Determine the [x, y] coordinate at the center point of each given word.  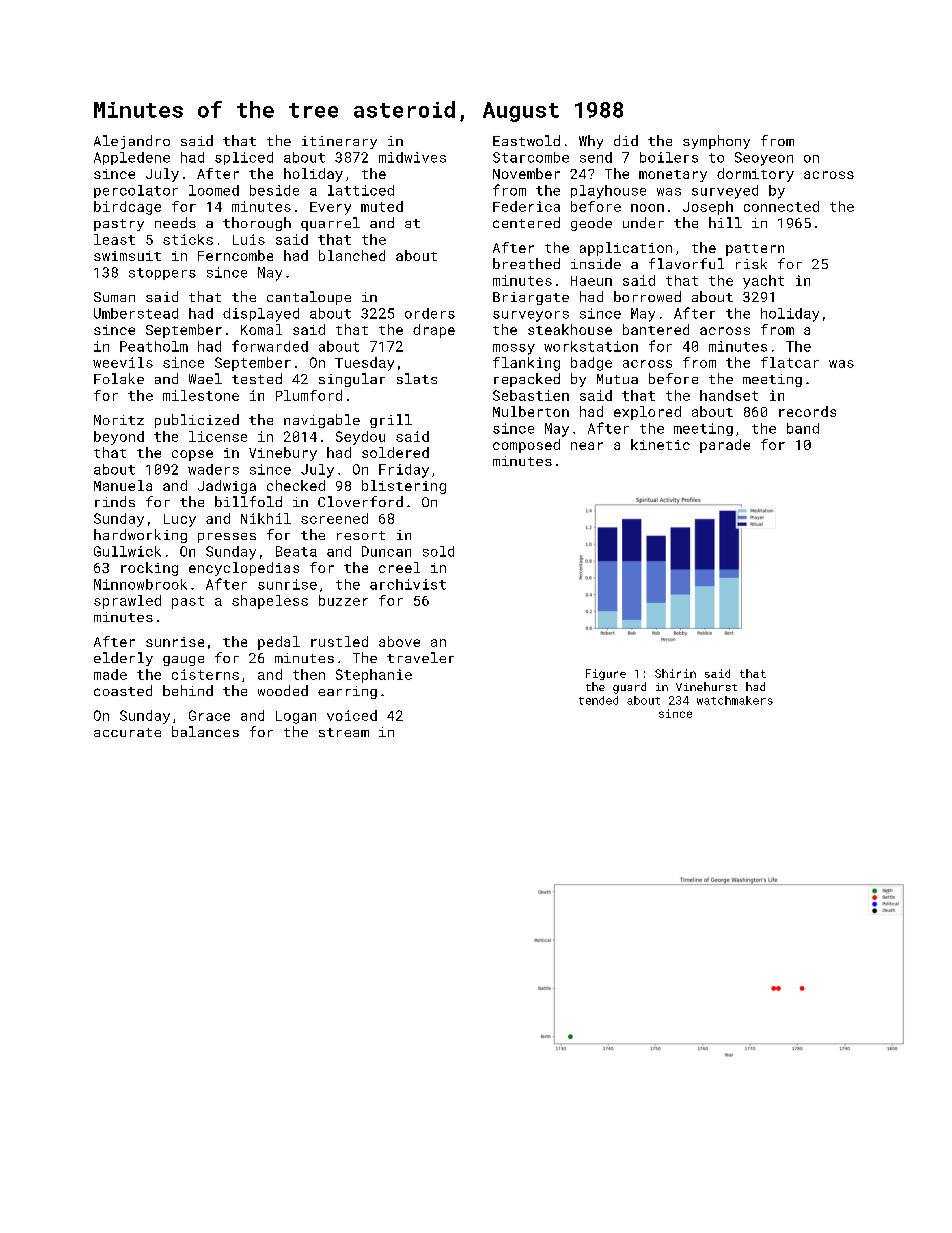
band [803, 428]
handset [729, 395]
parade [725, 446]
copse [192, 455]
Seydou [360, 438]
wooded [283, 690]
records [807, 411]
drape [434, 331]
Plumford [309, 395]
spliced [244, 158]
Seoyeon [764, 159]
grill [391, 421]
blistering [404, 487]
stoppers [162, 274]
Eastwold [526, 140]
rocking [149, 569]
